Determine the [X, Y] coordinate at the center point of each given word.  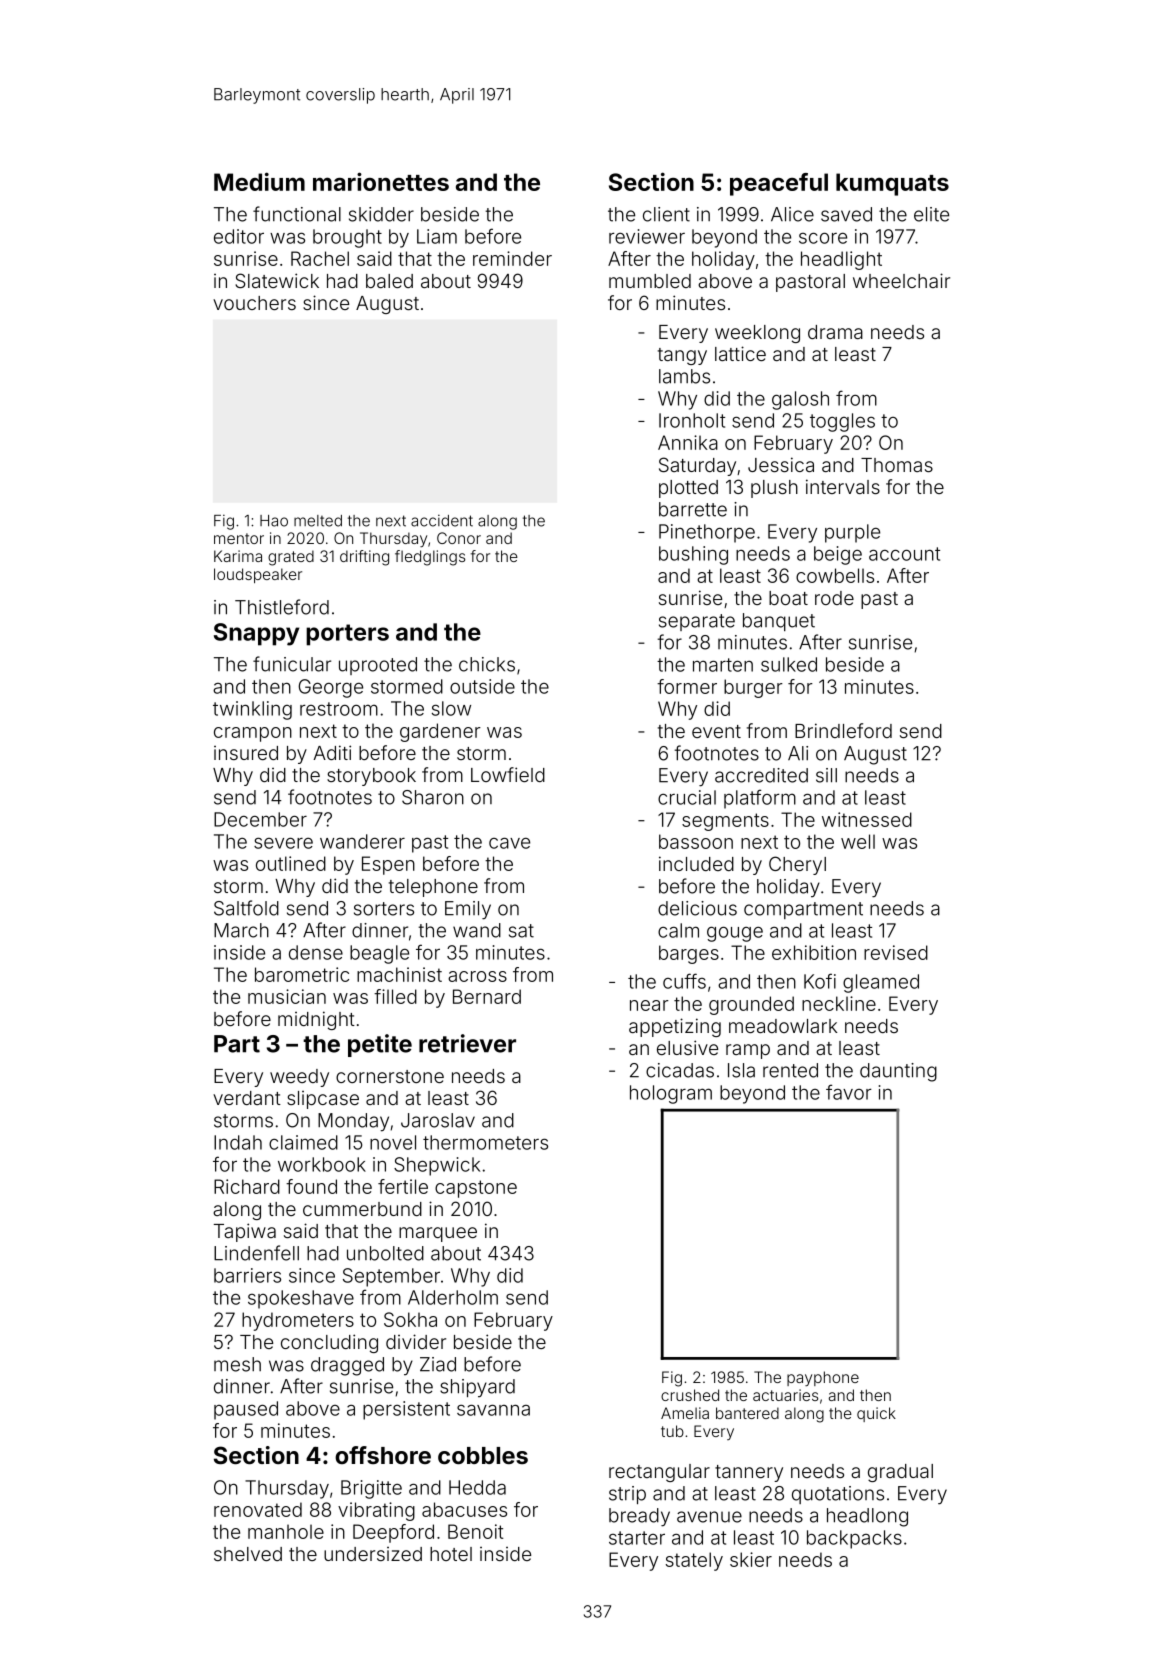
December [260, 819]
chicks [487, 664]
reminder [512, 258]
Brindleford [843, 730]
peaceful [779, 184]
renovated [258, 1509]
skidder [381, 214]
